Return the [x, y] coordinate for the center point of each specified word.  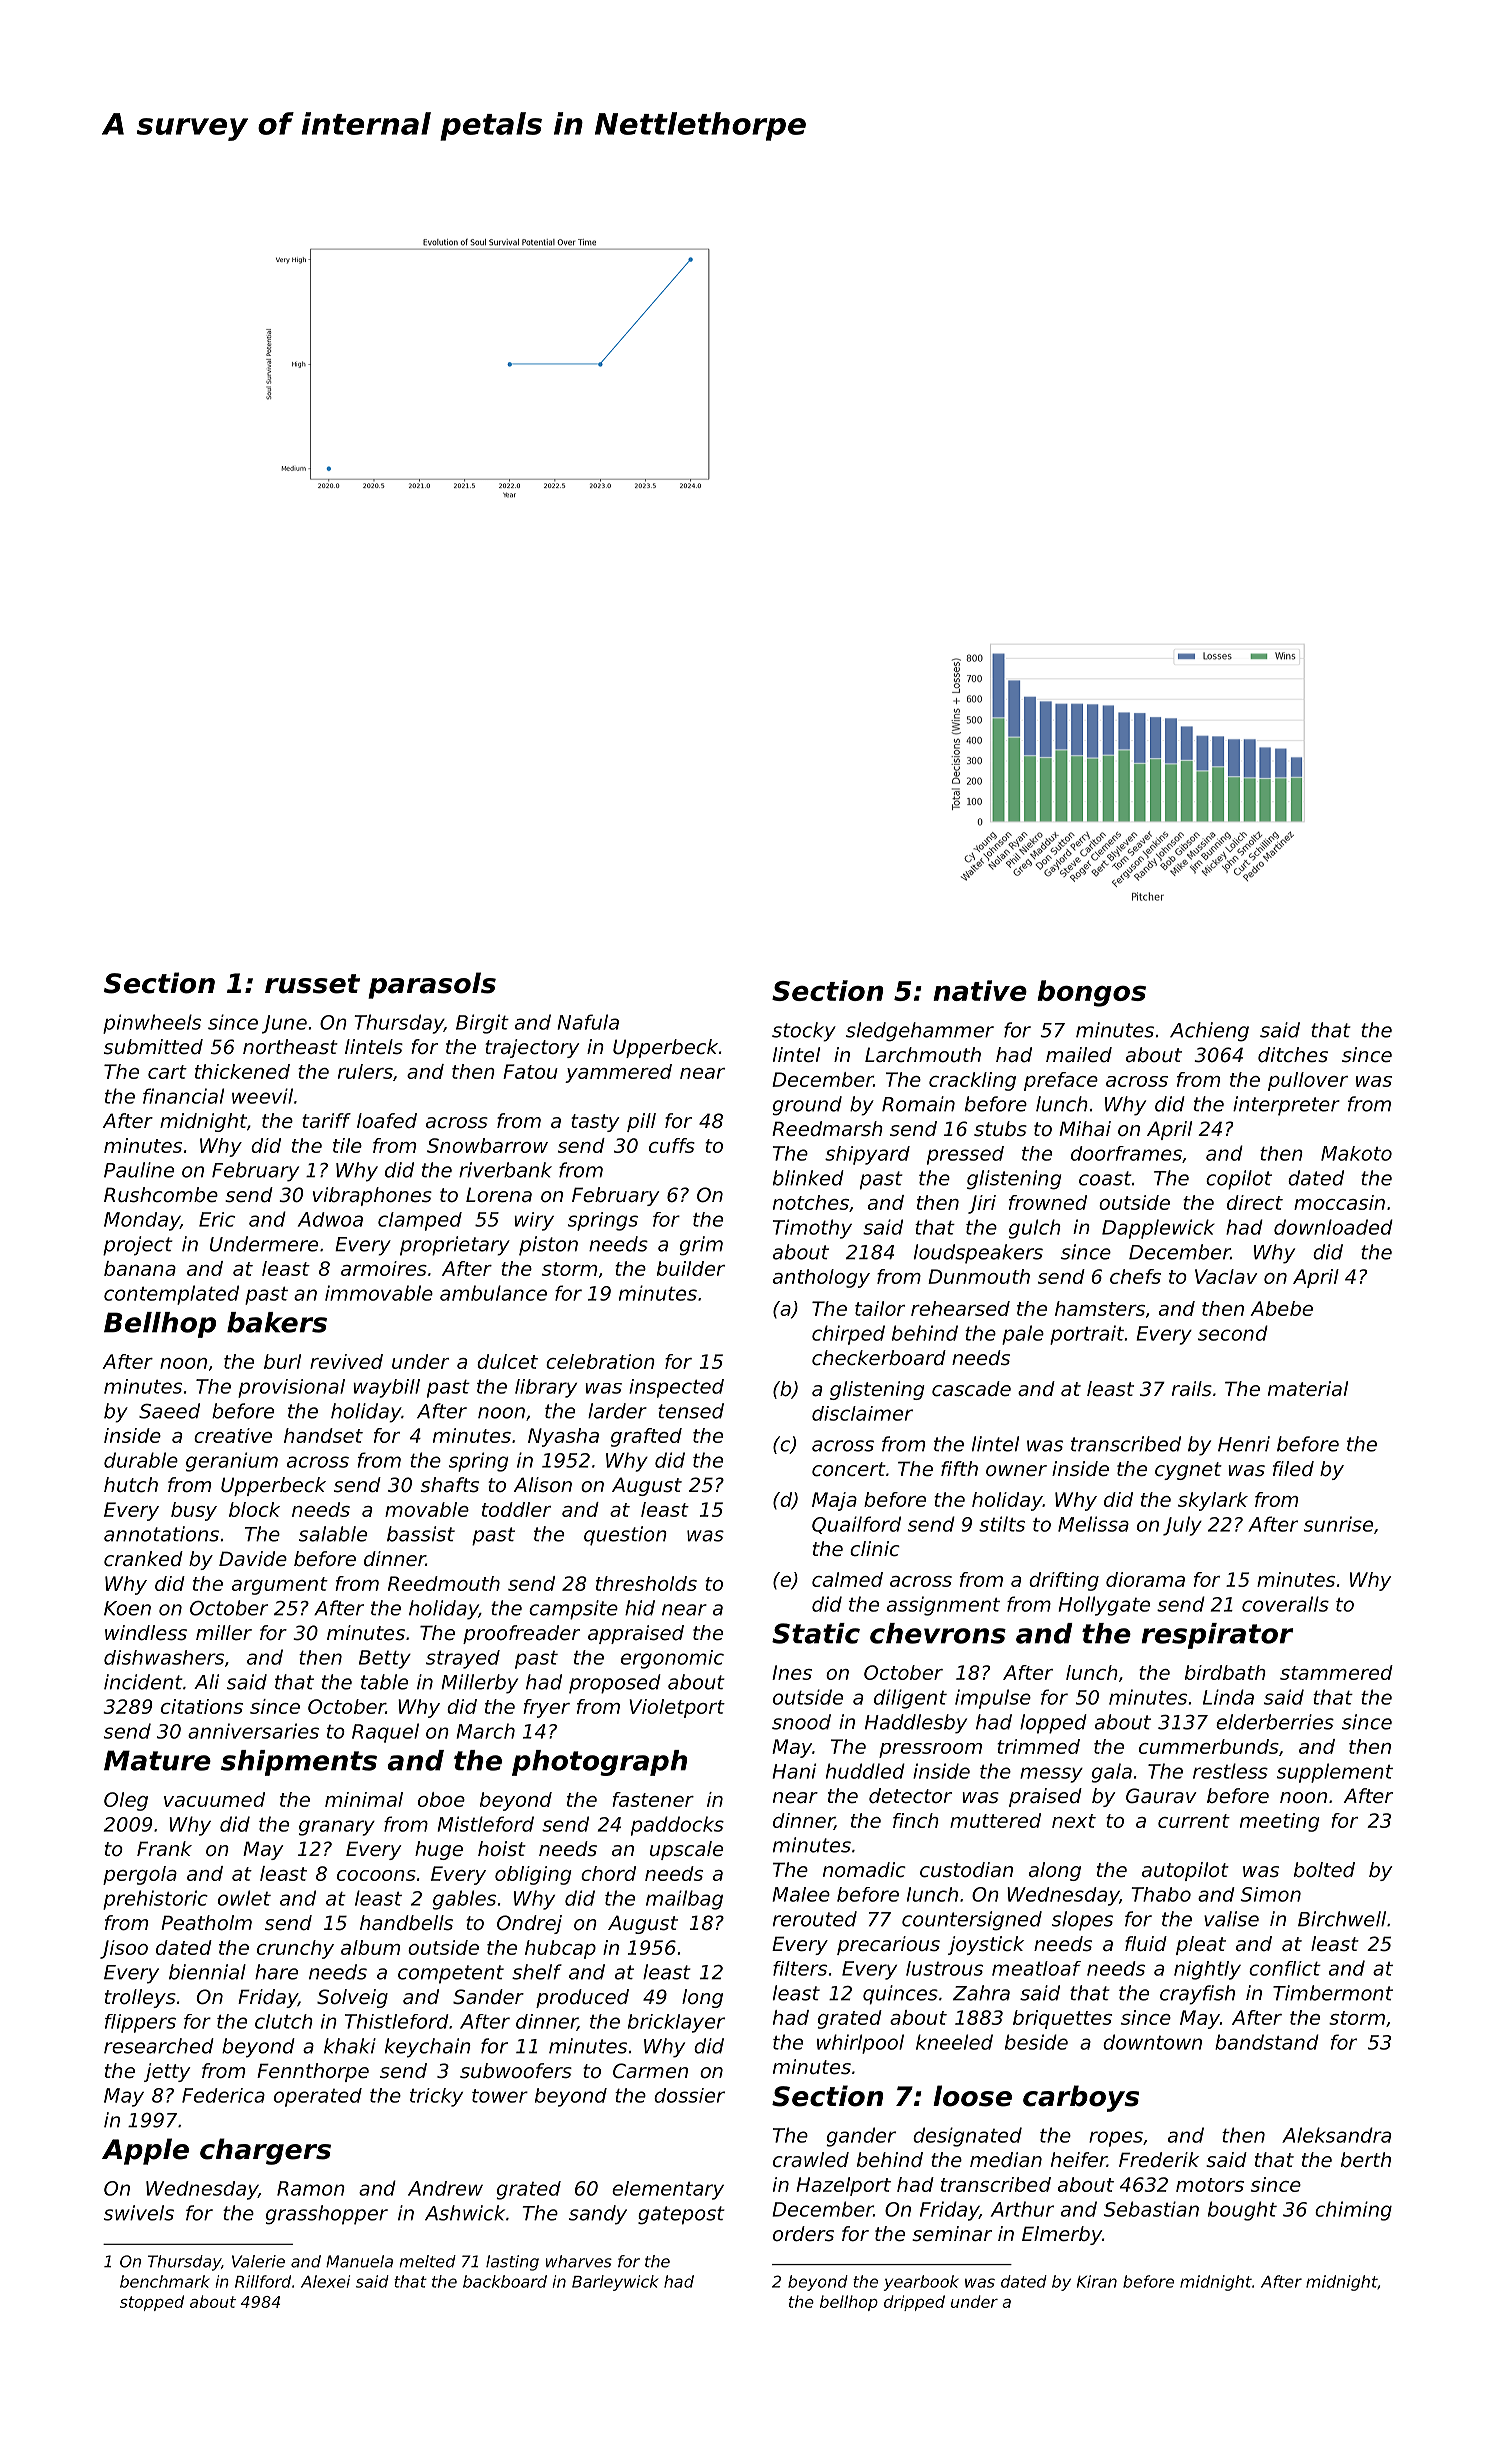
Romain [918, 1104]
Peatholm [206, 1923]
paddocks [677, 1826]
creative [233, 1435]
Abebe [1282, 1308]
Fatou [530, 1071]
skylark [1213, 1501]
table [384, 1682]
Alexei [325, 2281]
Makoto [1356, 1153]
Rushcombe [161, 1195]
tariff [326, 1120]
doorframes [1126, 1153]
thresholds [646, 1583]
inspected [676, 1388]
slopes [1082, 1921]
